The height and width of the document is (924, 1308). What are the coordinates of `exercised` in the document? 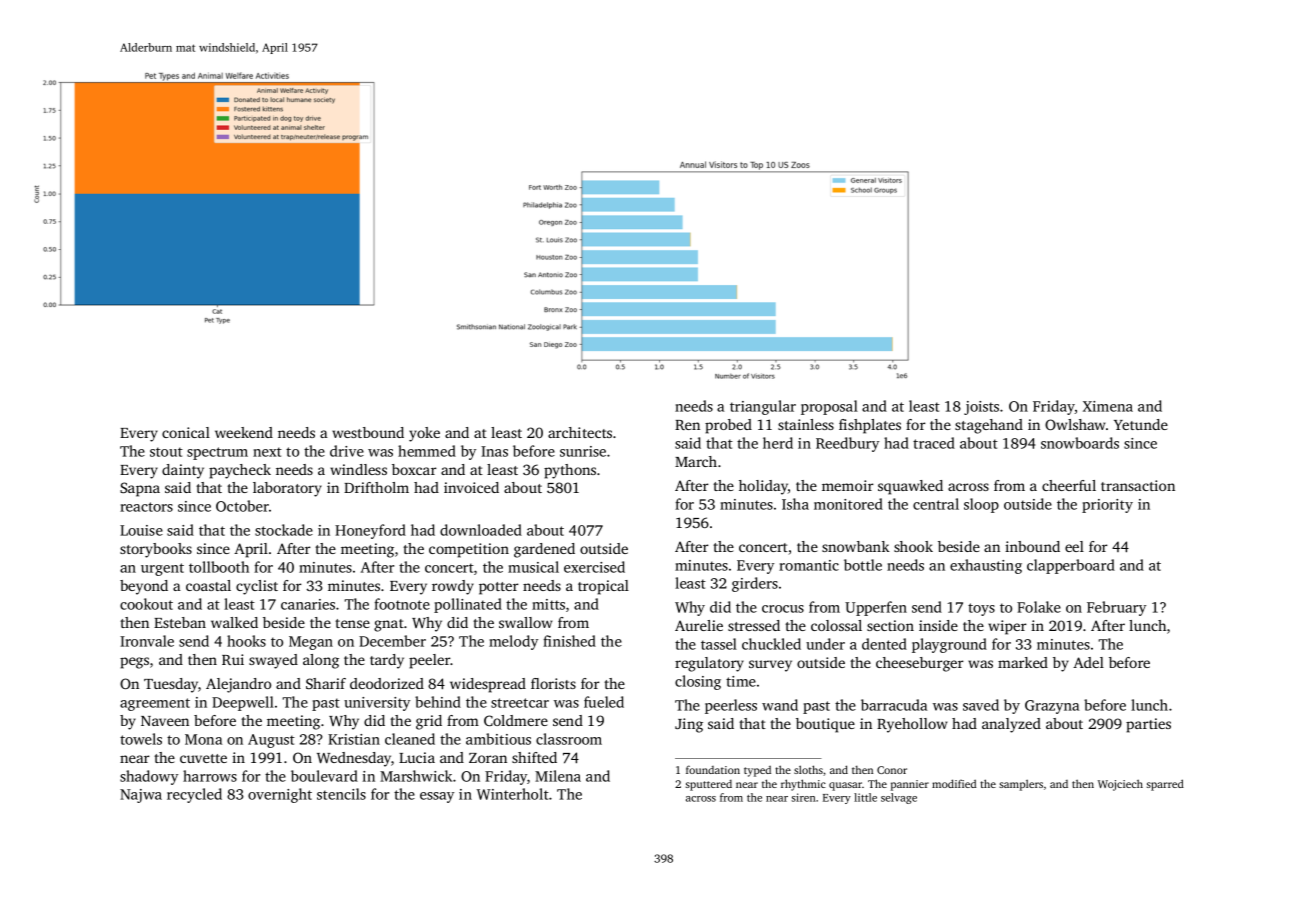 It's located at (594, 567).
